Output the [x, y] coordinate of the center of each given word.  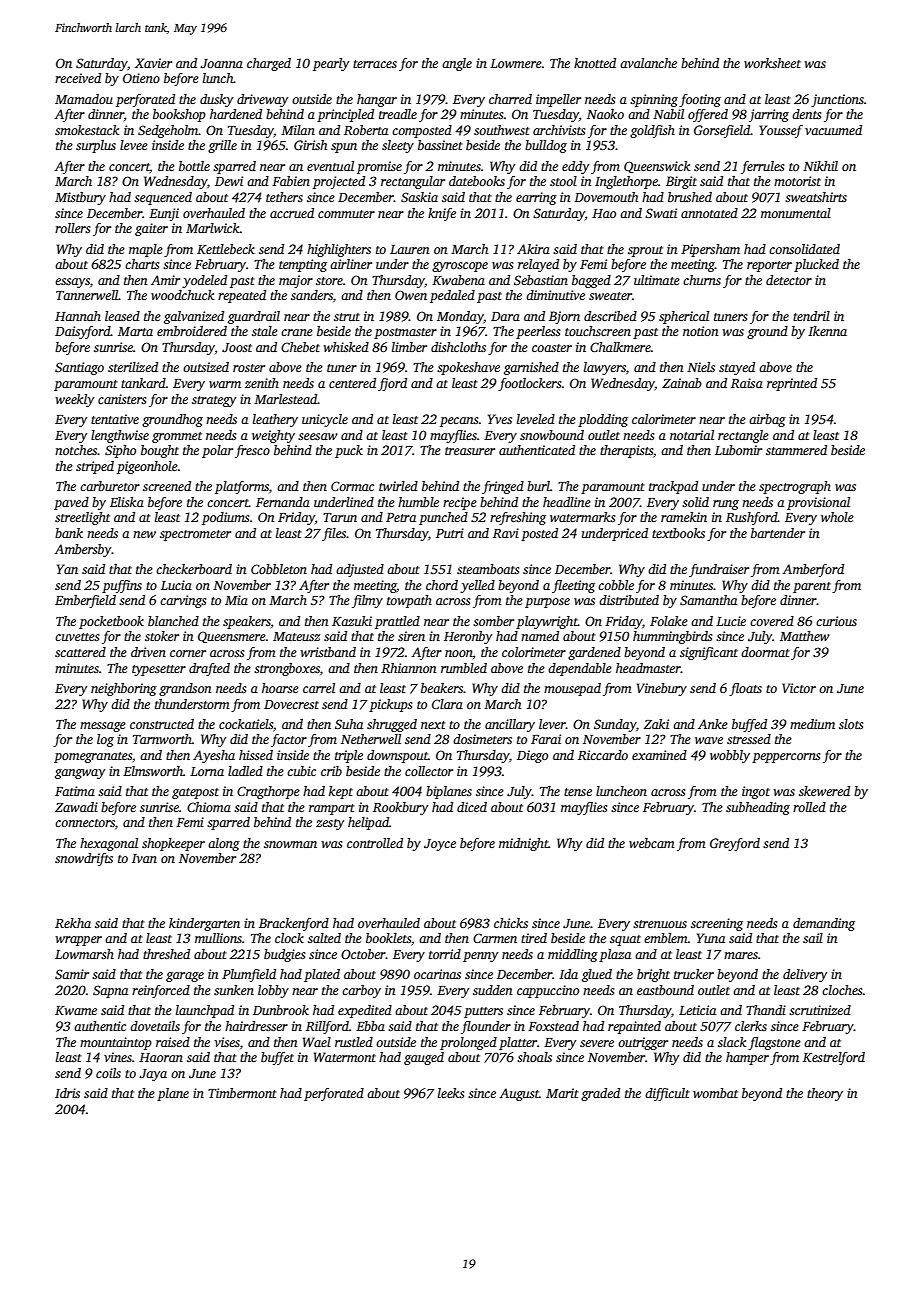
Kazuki [352, 621]
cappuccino [548, 991]
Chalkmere [620, 347]
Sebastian [541, 280]
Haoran [161, 1057]
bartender [778, 533]
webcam [652, 843]
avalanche [648, 63]
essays [72, 283]
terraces [375, 64]
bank [69, 533]
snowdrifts [84, 859]
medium [812, 724]
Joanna [221, 63]
